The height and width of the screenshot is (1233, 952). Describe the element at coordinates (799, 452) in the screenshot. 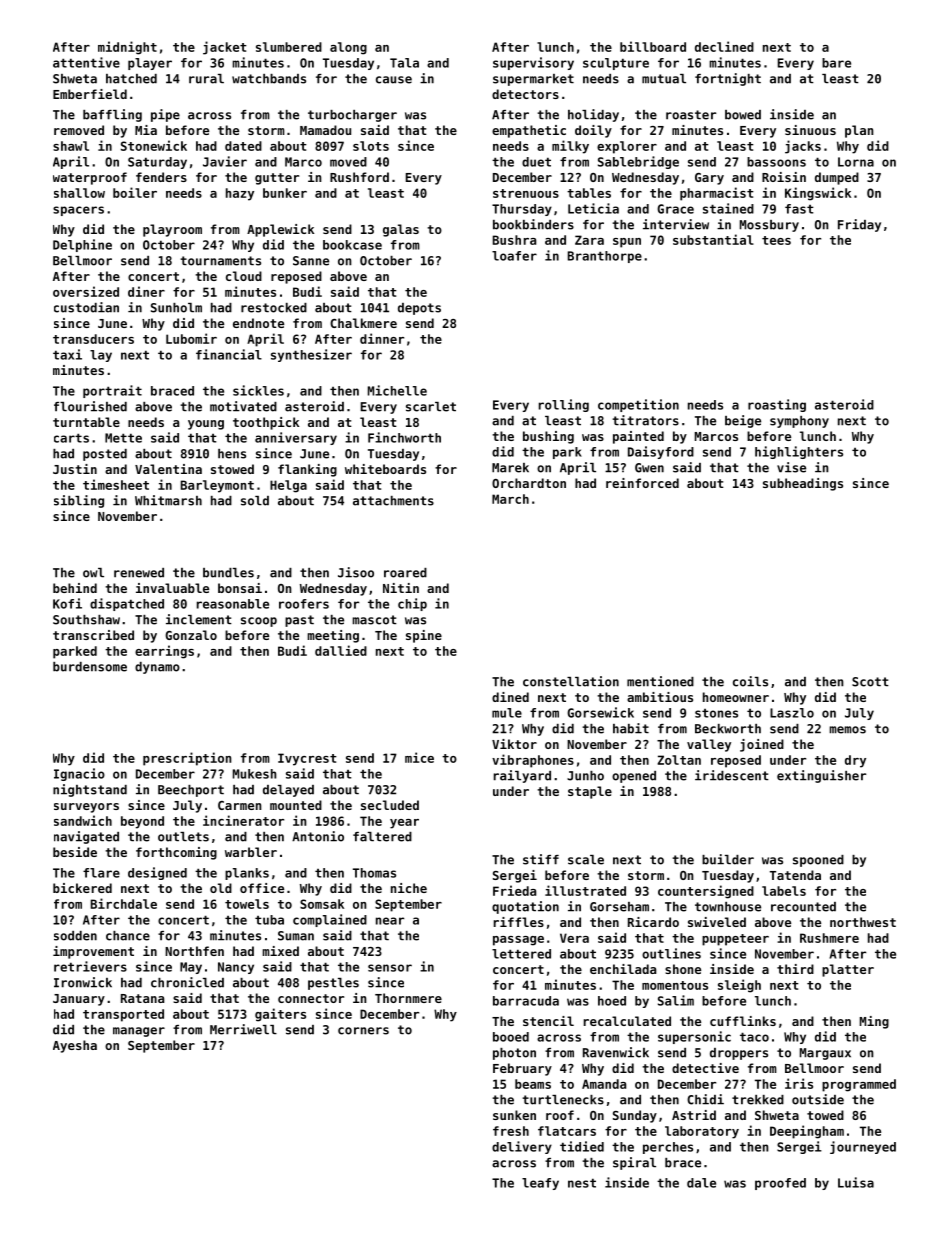

I see `highlighters` at that location.
